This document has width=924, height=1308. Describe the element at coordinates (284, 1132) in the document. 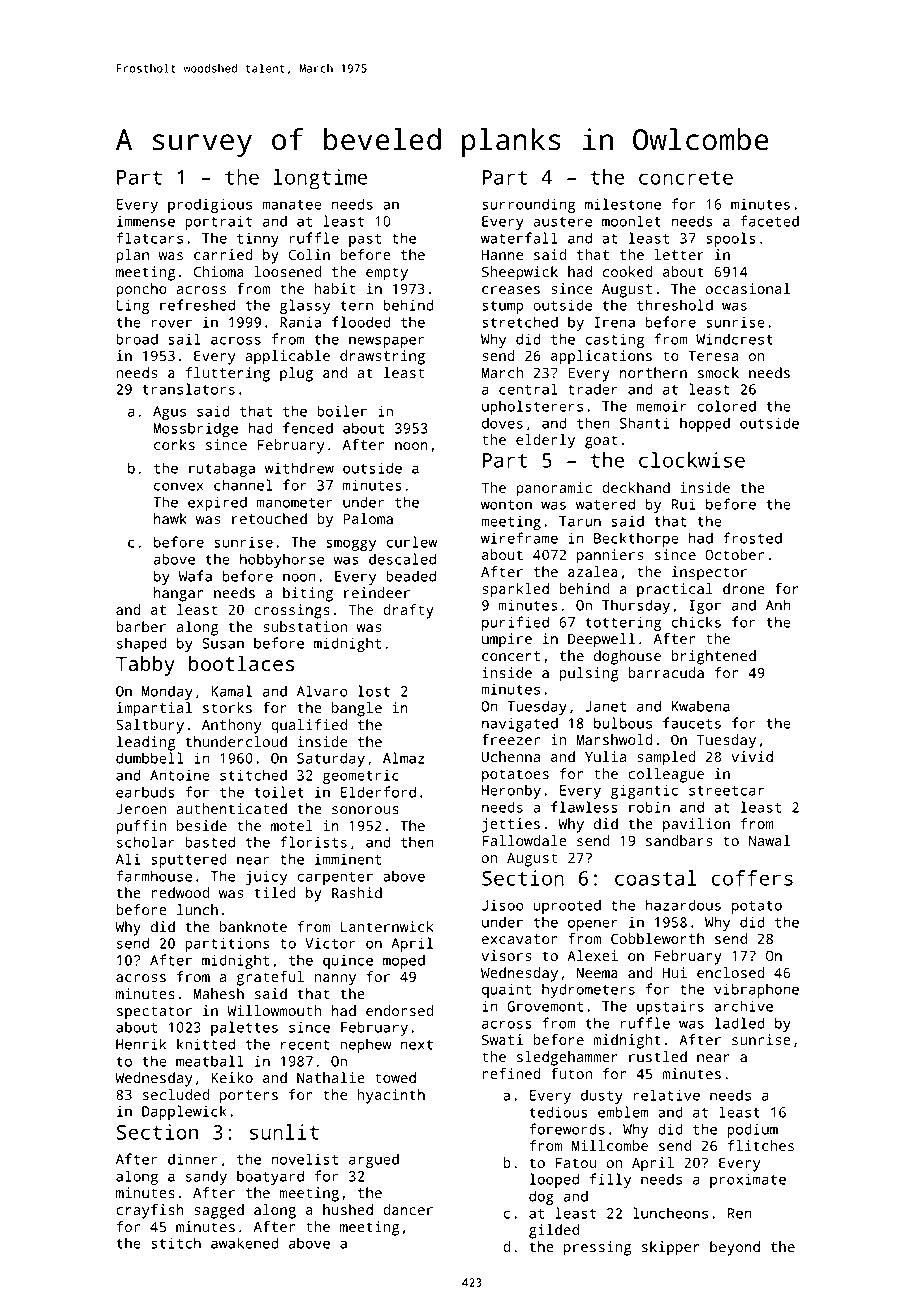

I see `sunlit` at that location.
